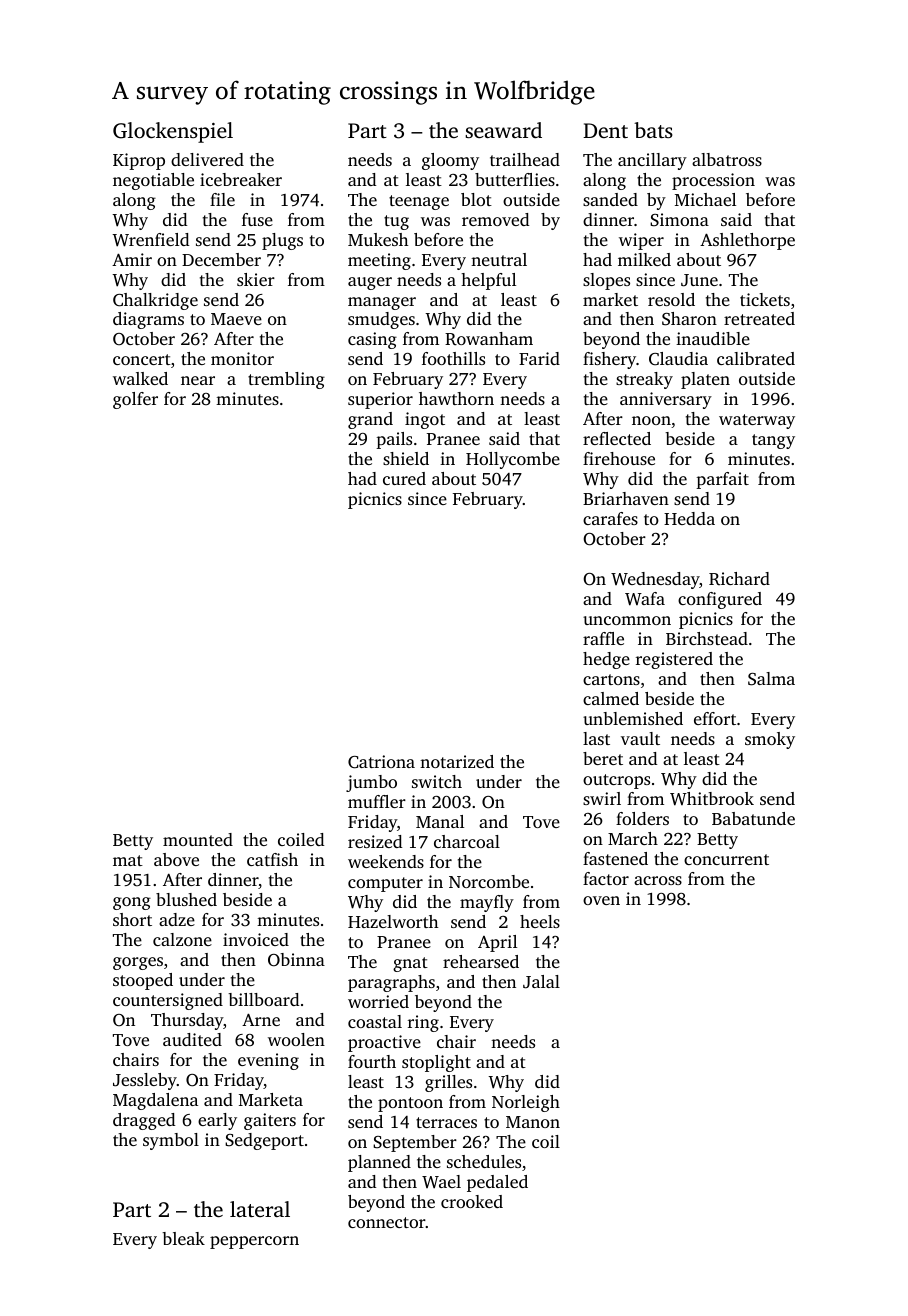 This screenshot has width=908, height=1316. I want to click on diagrams, so click(148, 320).
